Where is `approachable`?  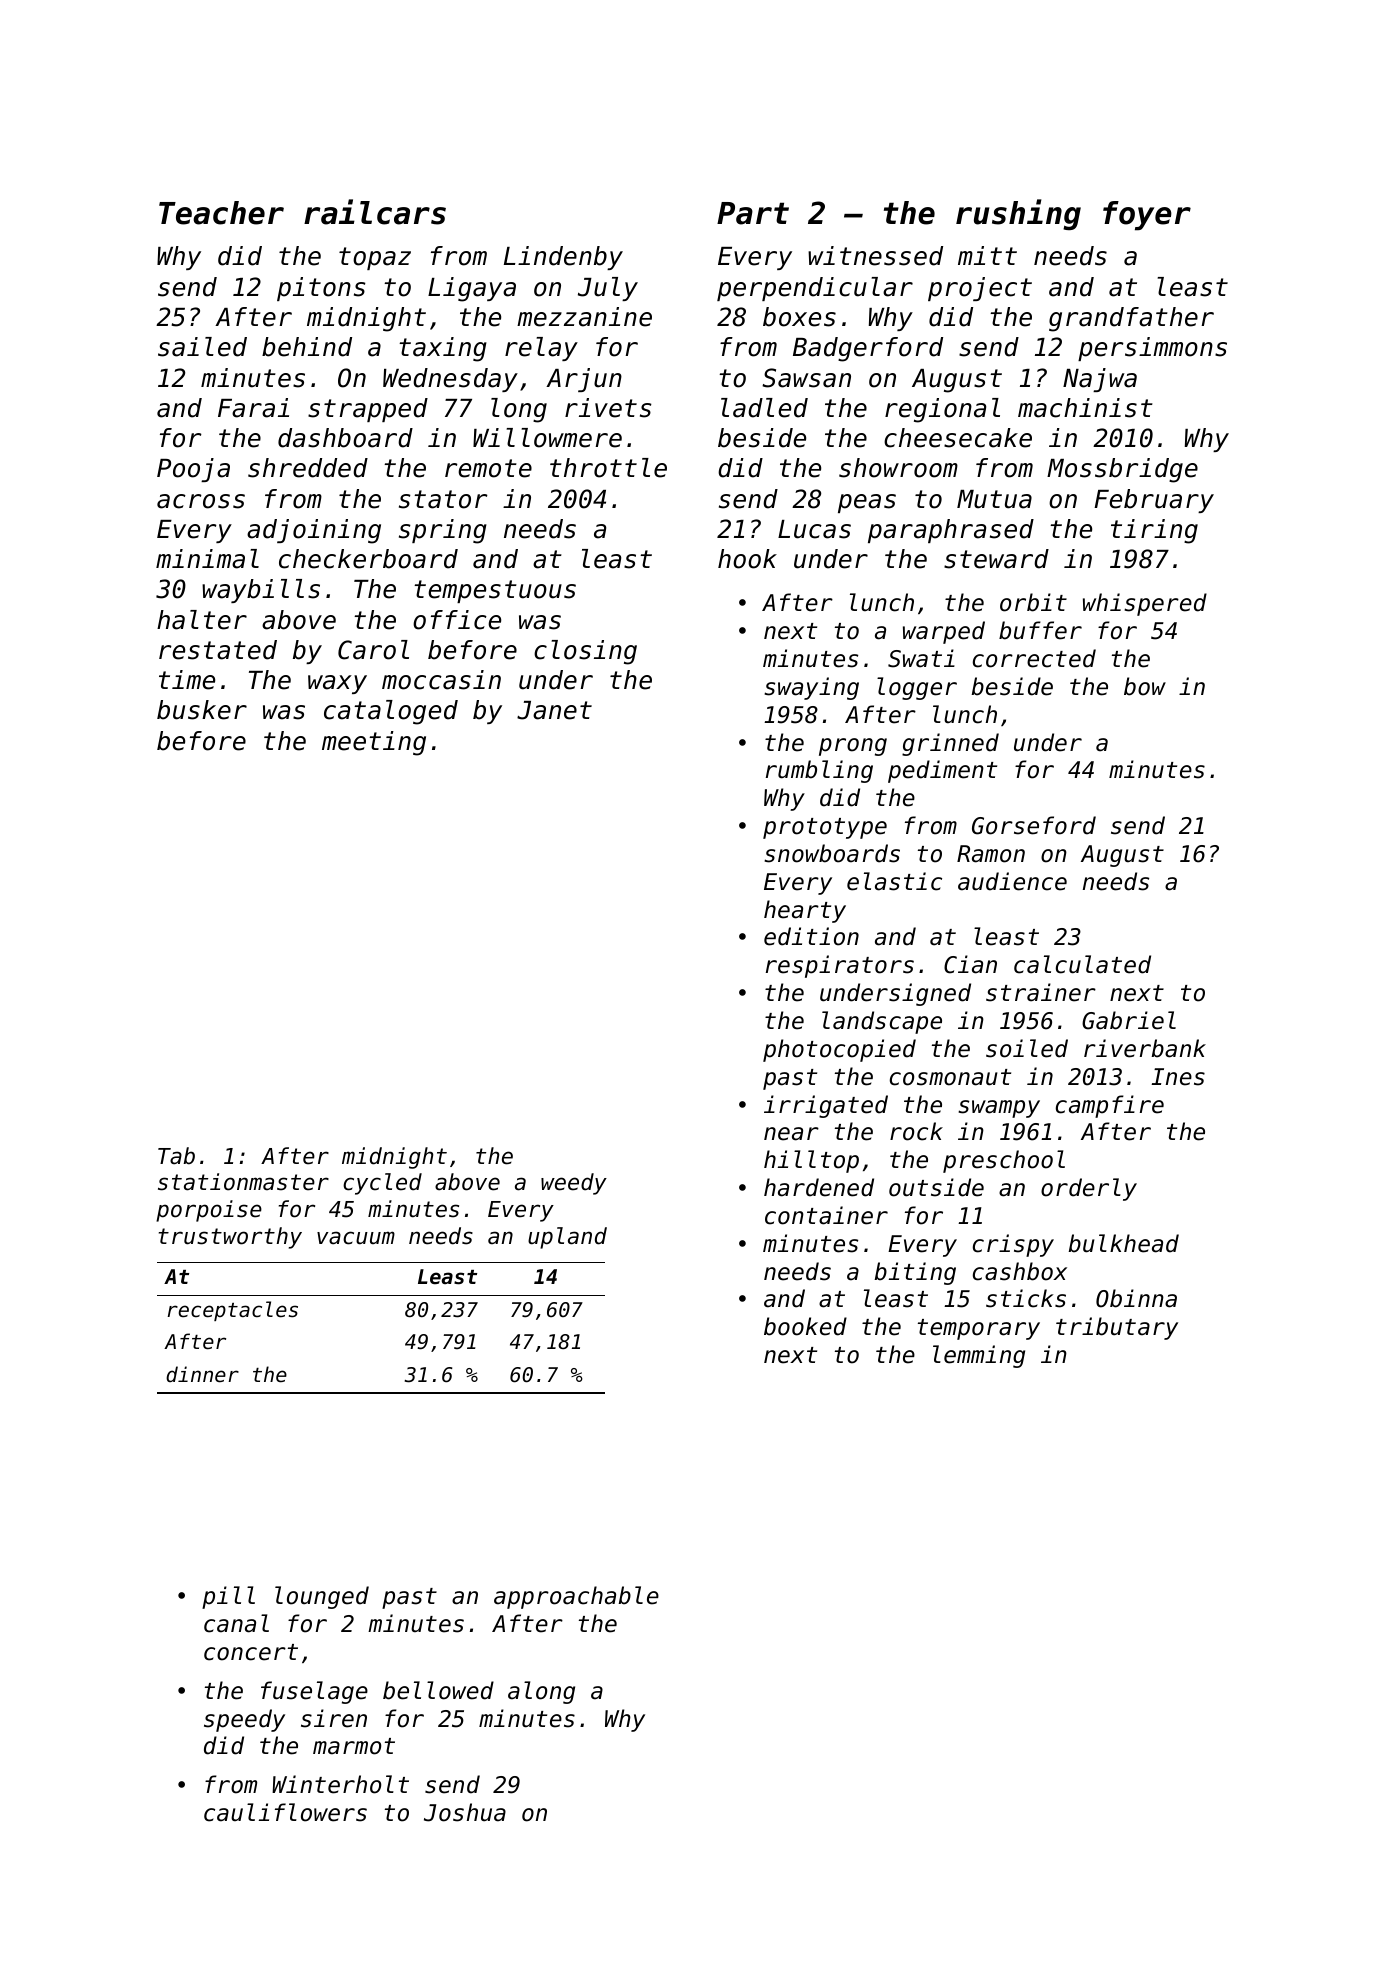 approachable is located at coordinates (576, 1597).
